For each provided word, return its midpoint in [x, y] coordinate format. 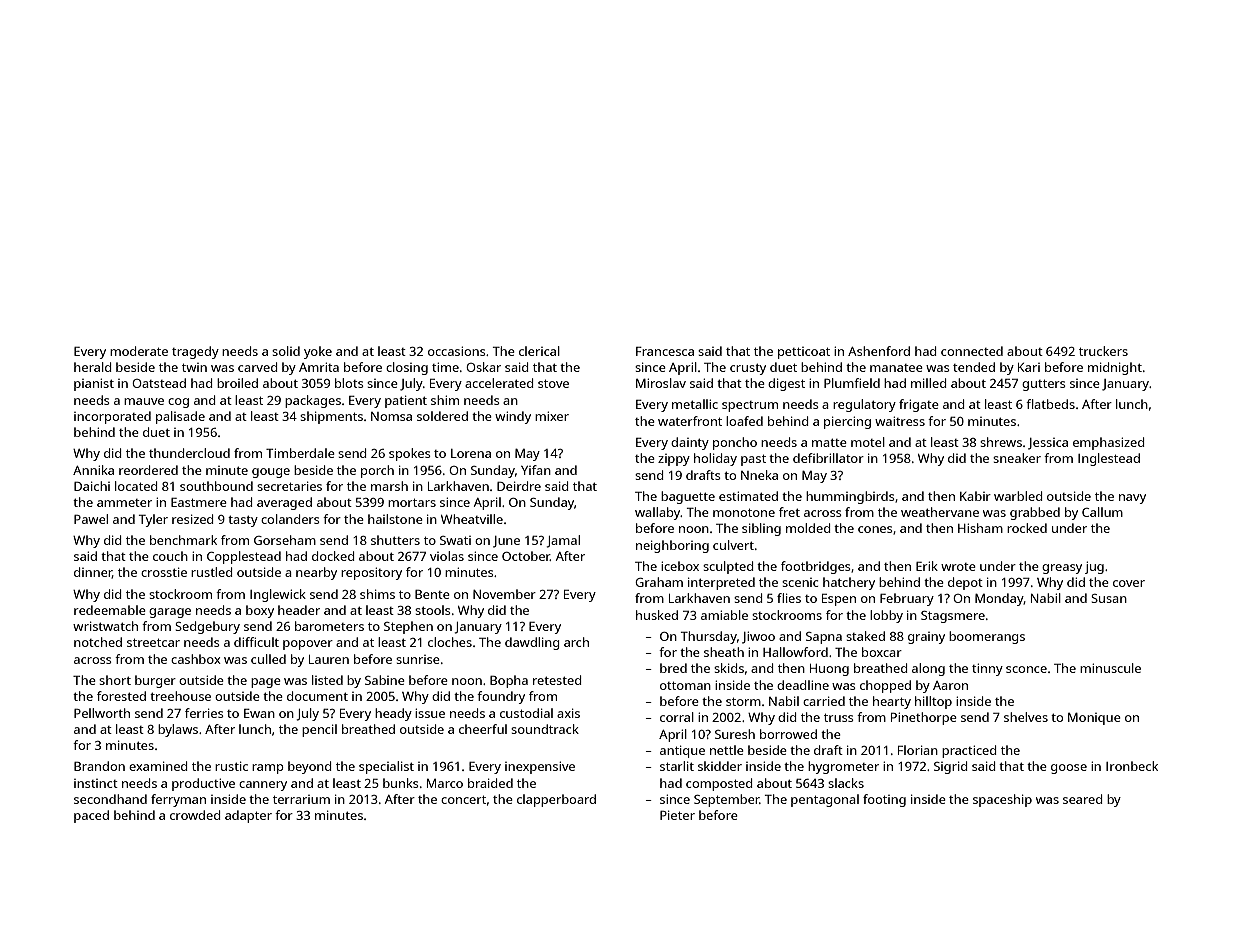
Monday [999, 599]
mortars [412, 502]
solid [286, 351]
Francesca [665, 351]
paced [91, 816]
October [526, 556]
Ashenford [879, 351]
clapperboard [556, 800]
